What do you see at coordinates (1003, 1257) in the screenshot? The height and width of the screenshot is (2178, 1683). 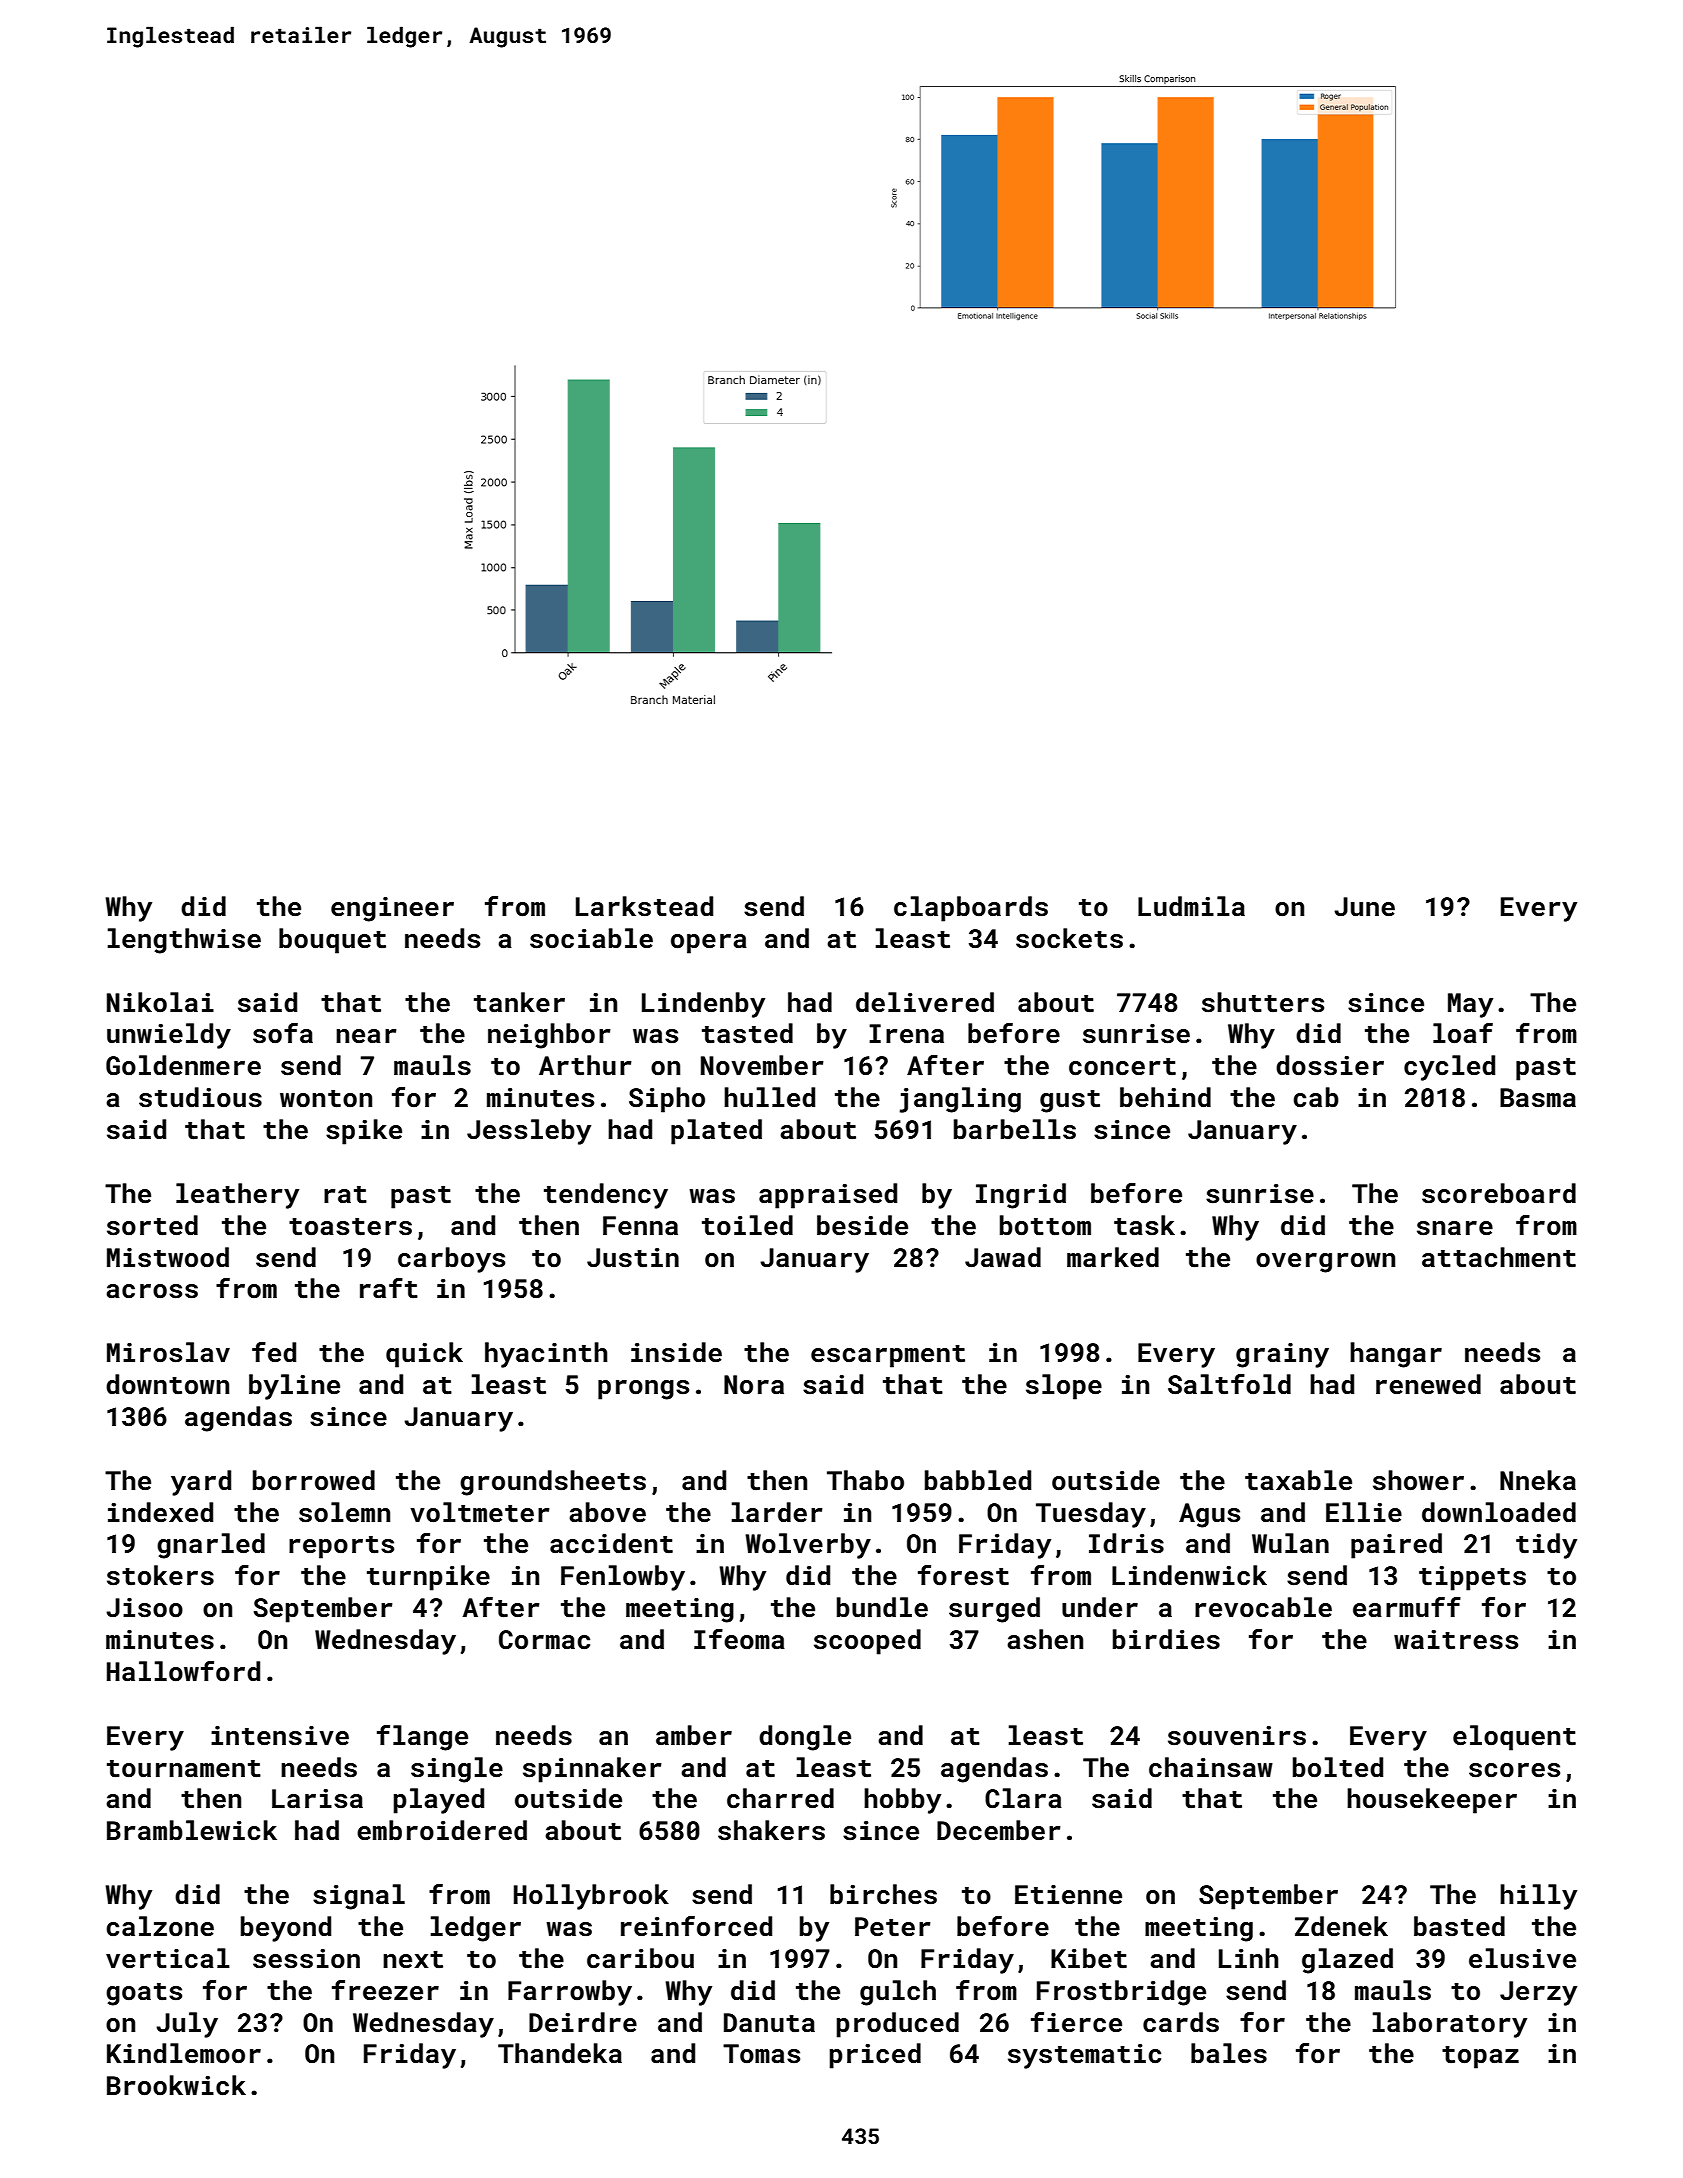 I see `Jawad` at bounding box center [1003, 1257].
